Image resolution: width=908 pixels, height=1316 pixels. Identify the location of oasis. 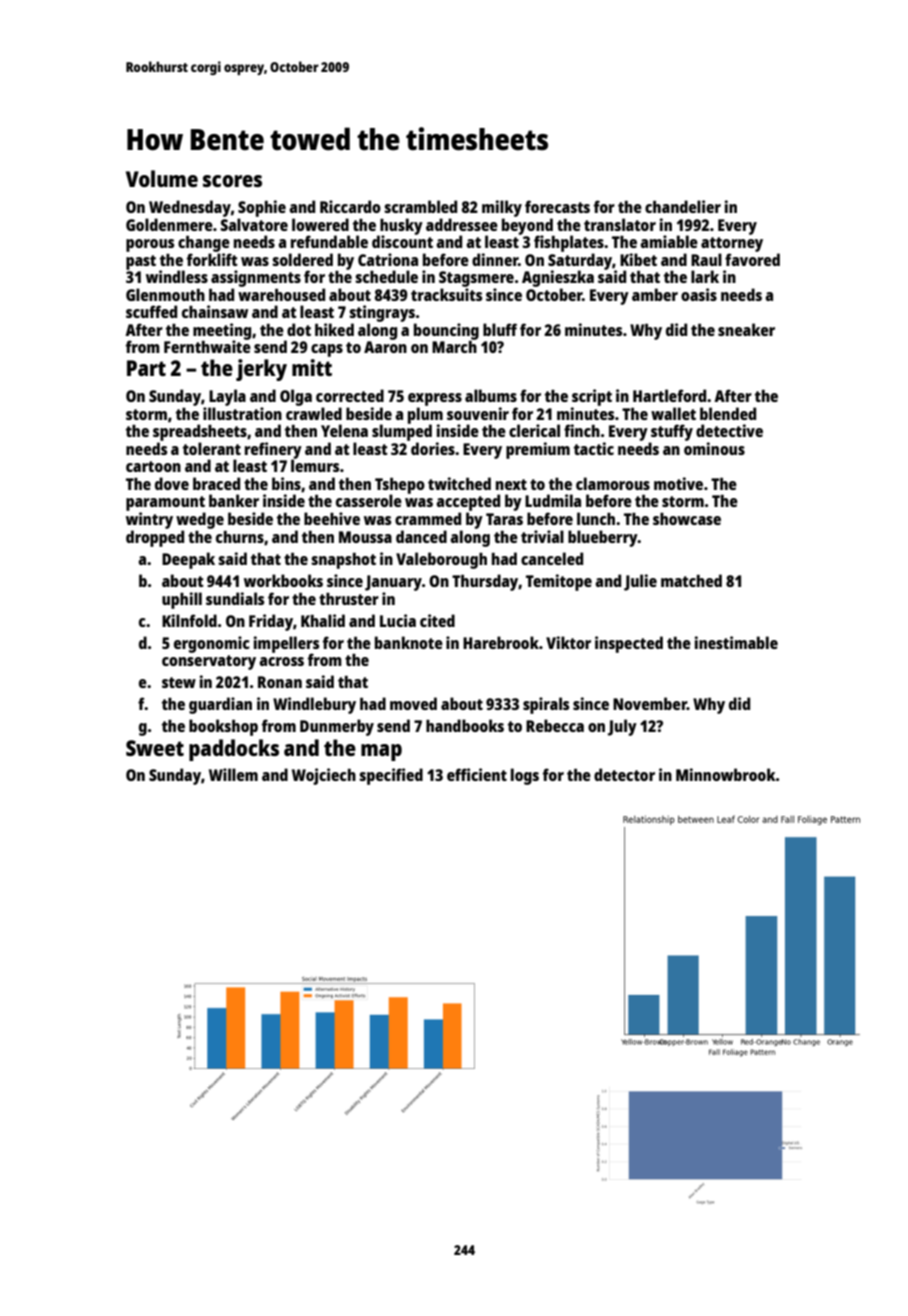
(699, 294).
